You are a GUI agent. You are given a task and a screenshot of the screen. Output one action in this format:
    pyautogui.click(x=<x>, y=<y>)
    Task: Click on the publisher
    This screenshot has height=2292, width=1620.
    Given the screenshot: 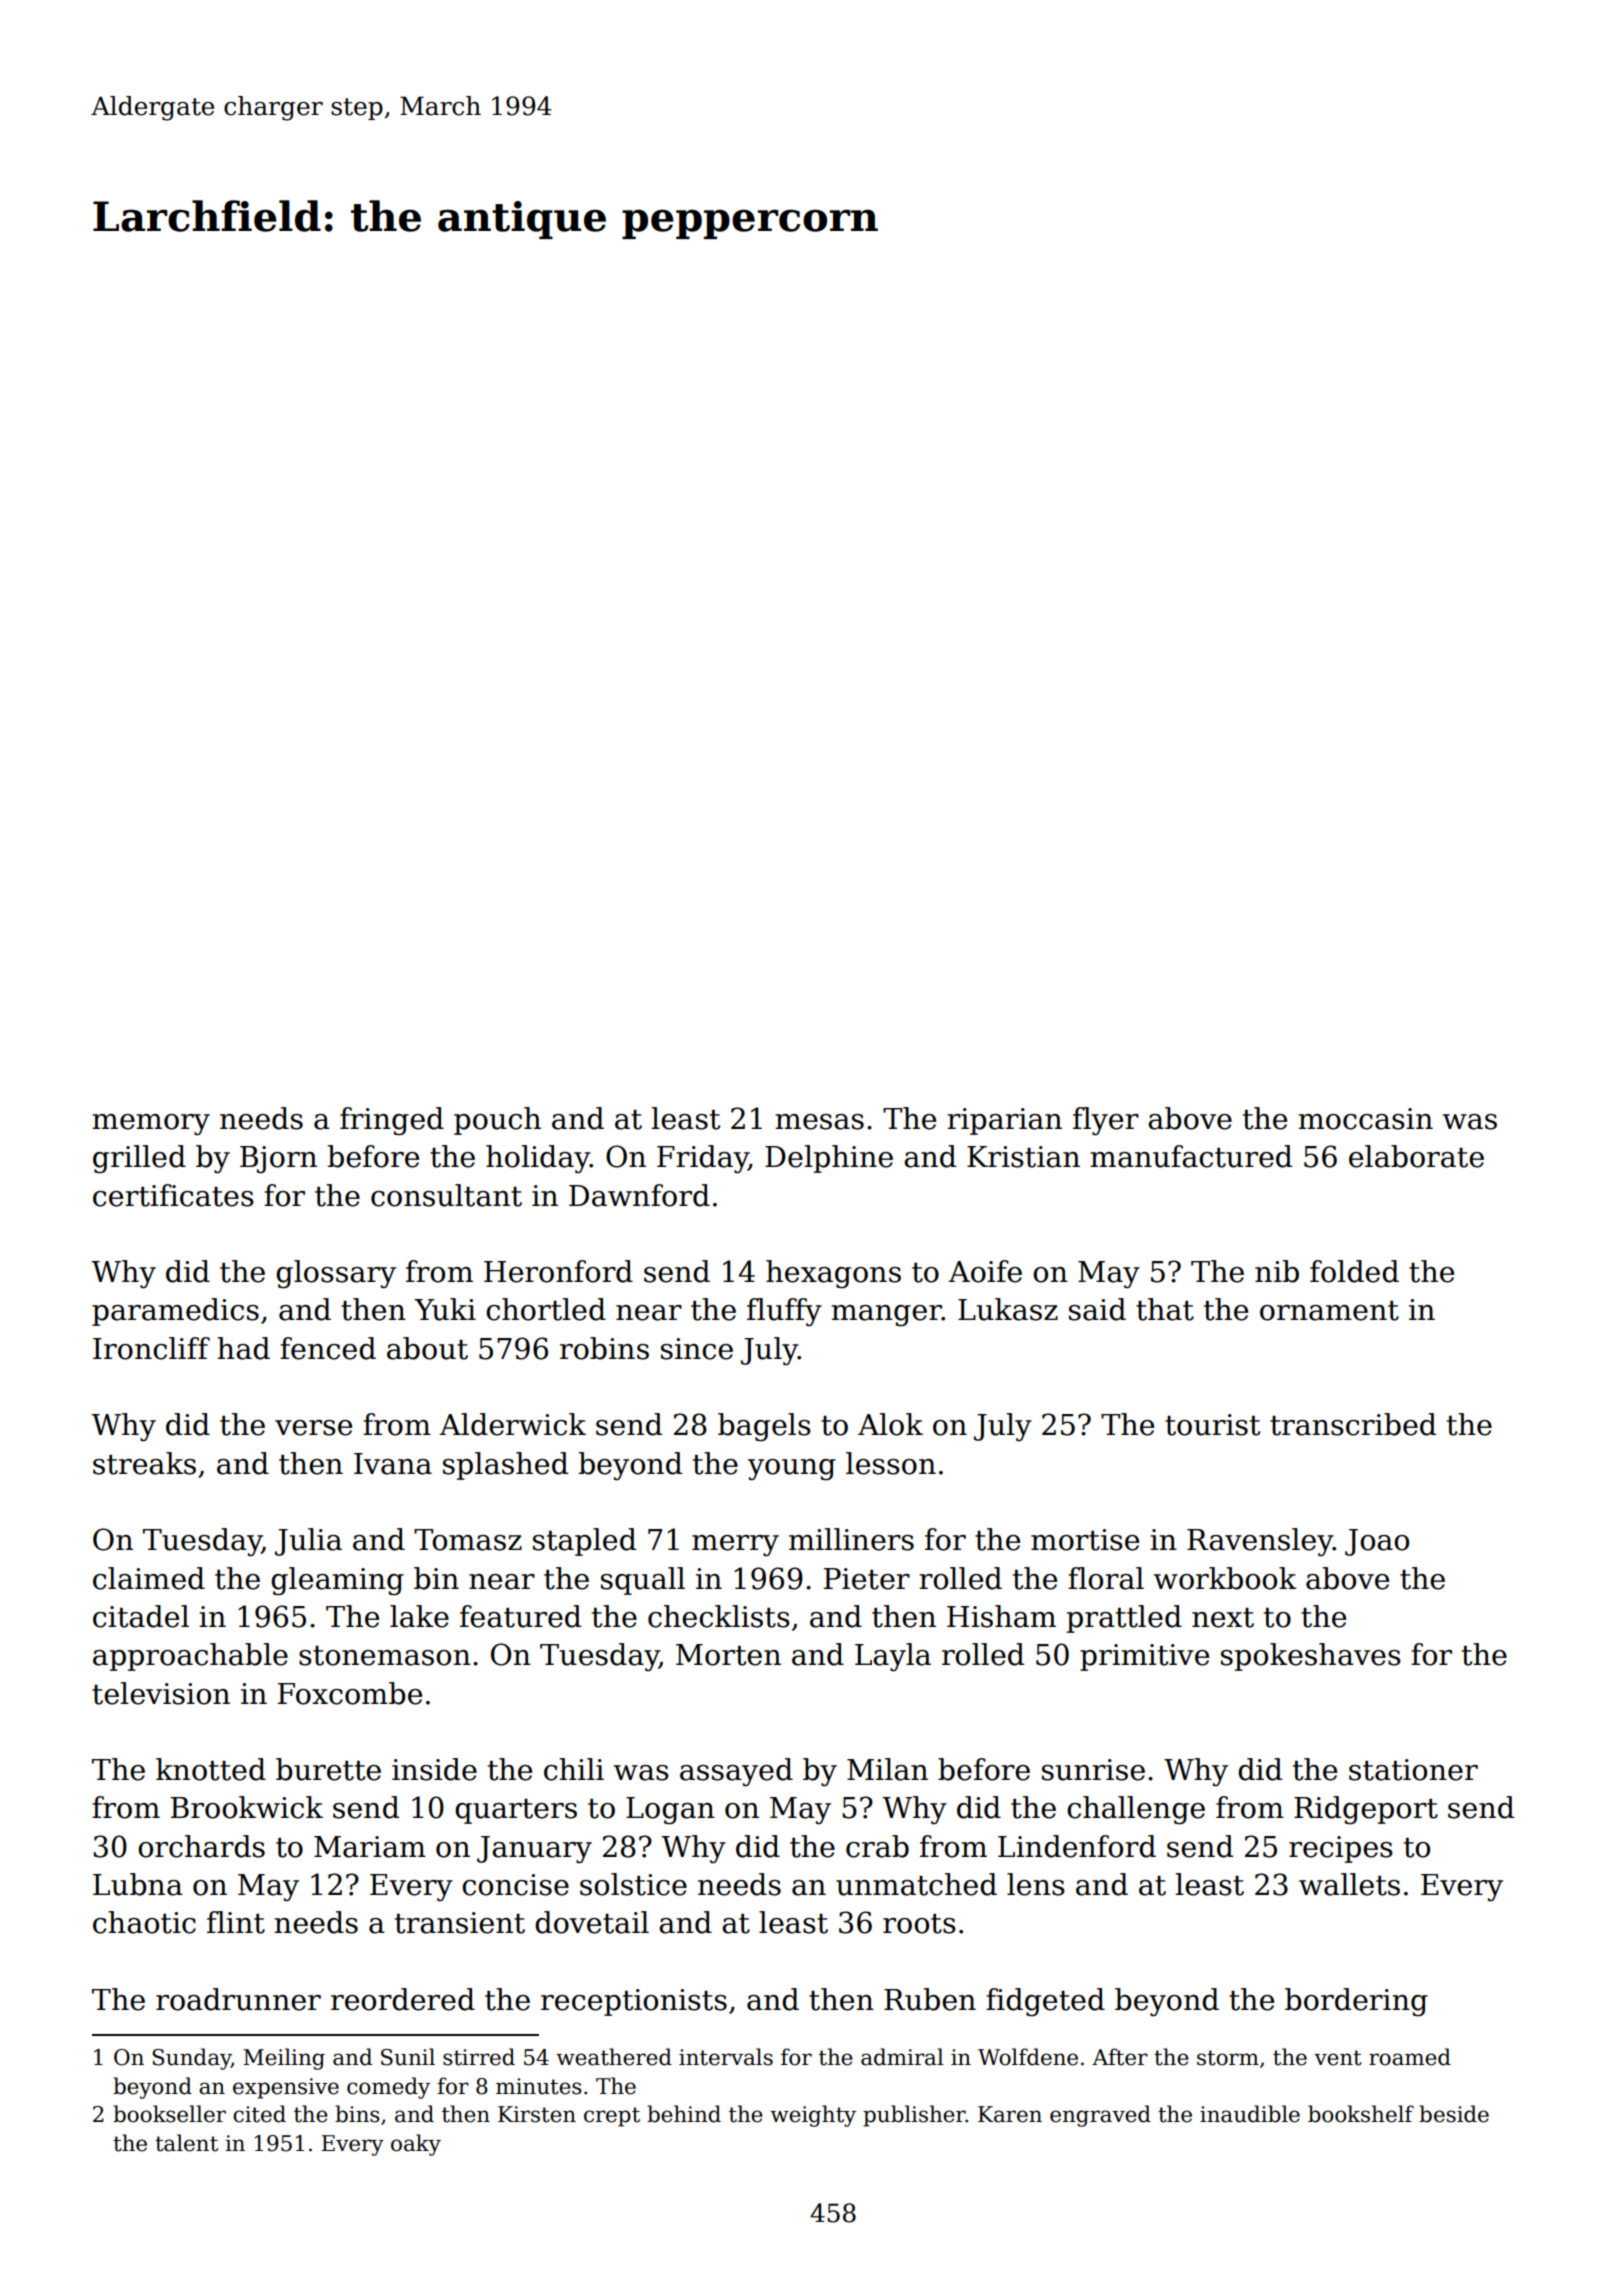 What is the action you would take?
    pyautogui.click(x=914, y=2116)
